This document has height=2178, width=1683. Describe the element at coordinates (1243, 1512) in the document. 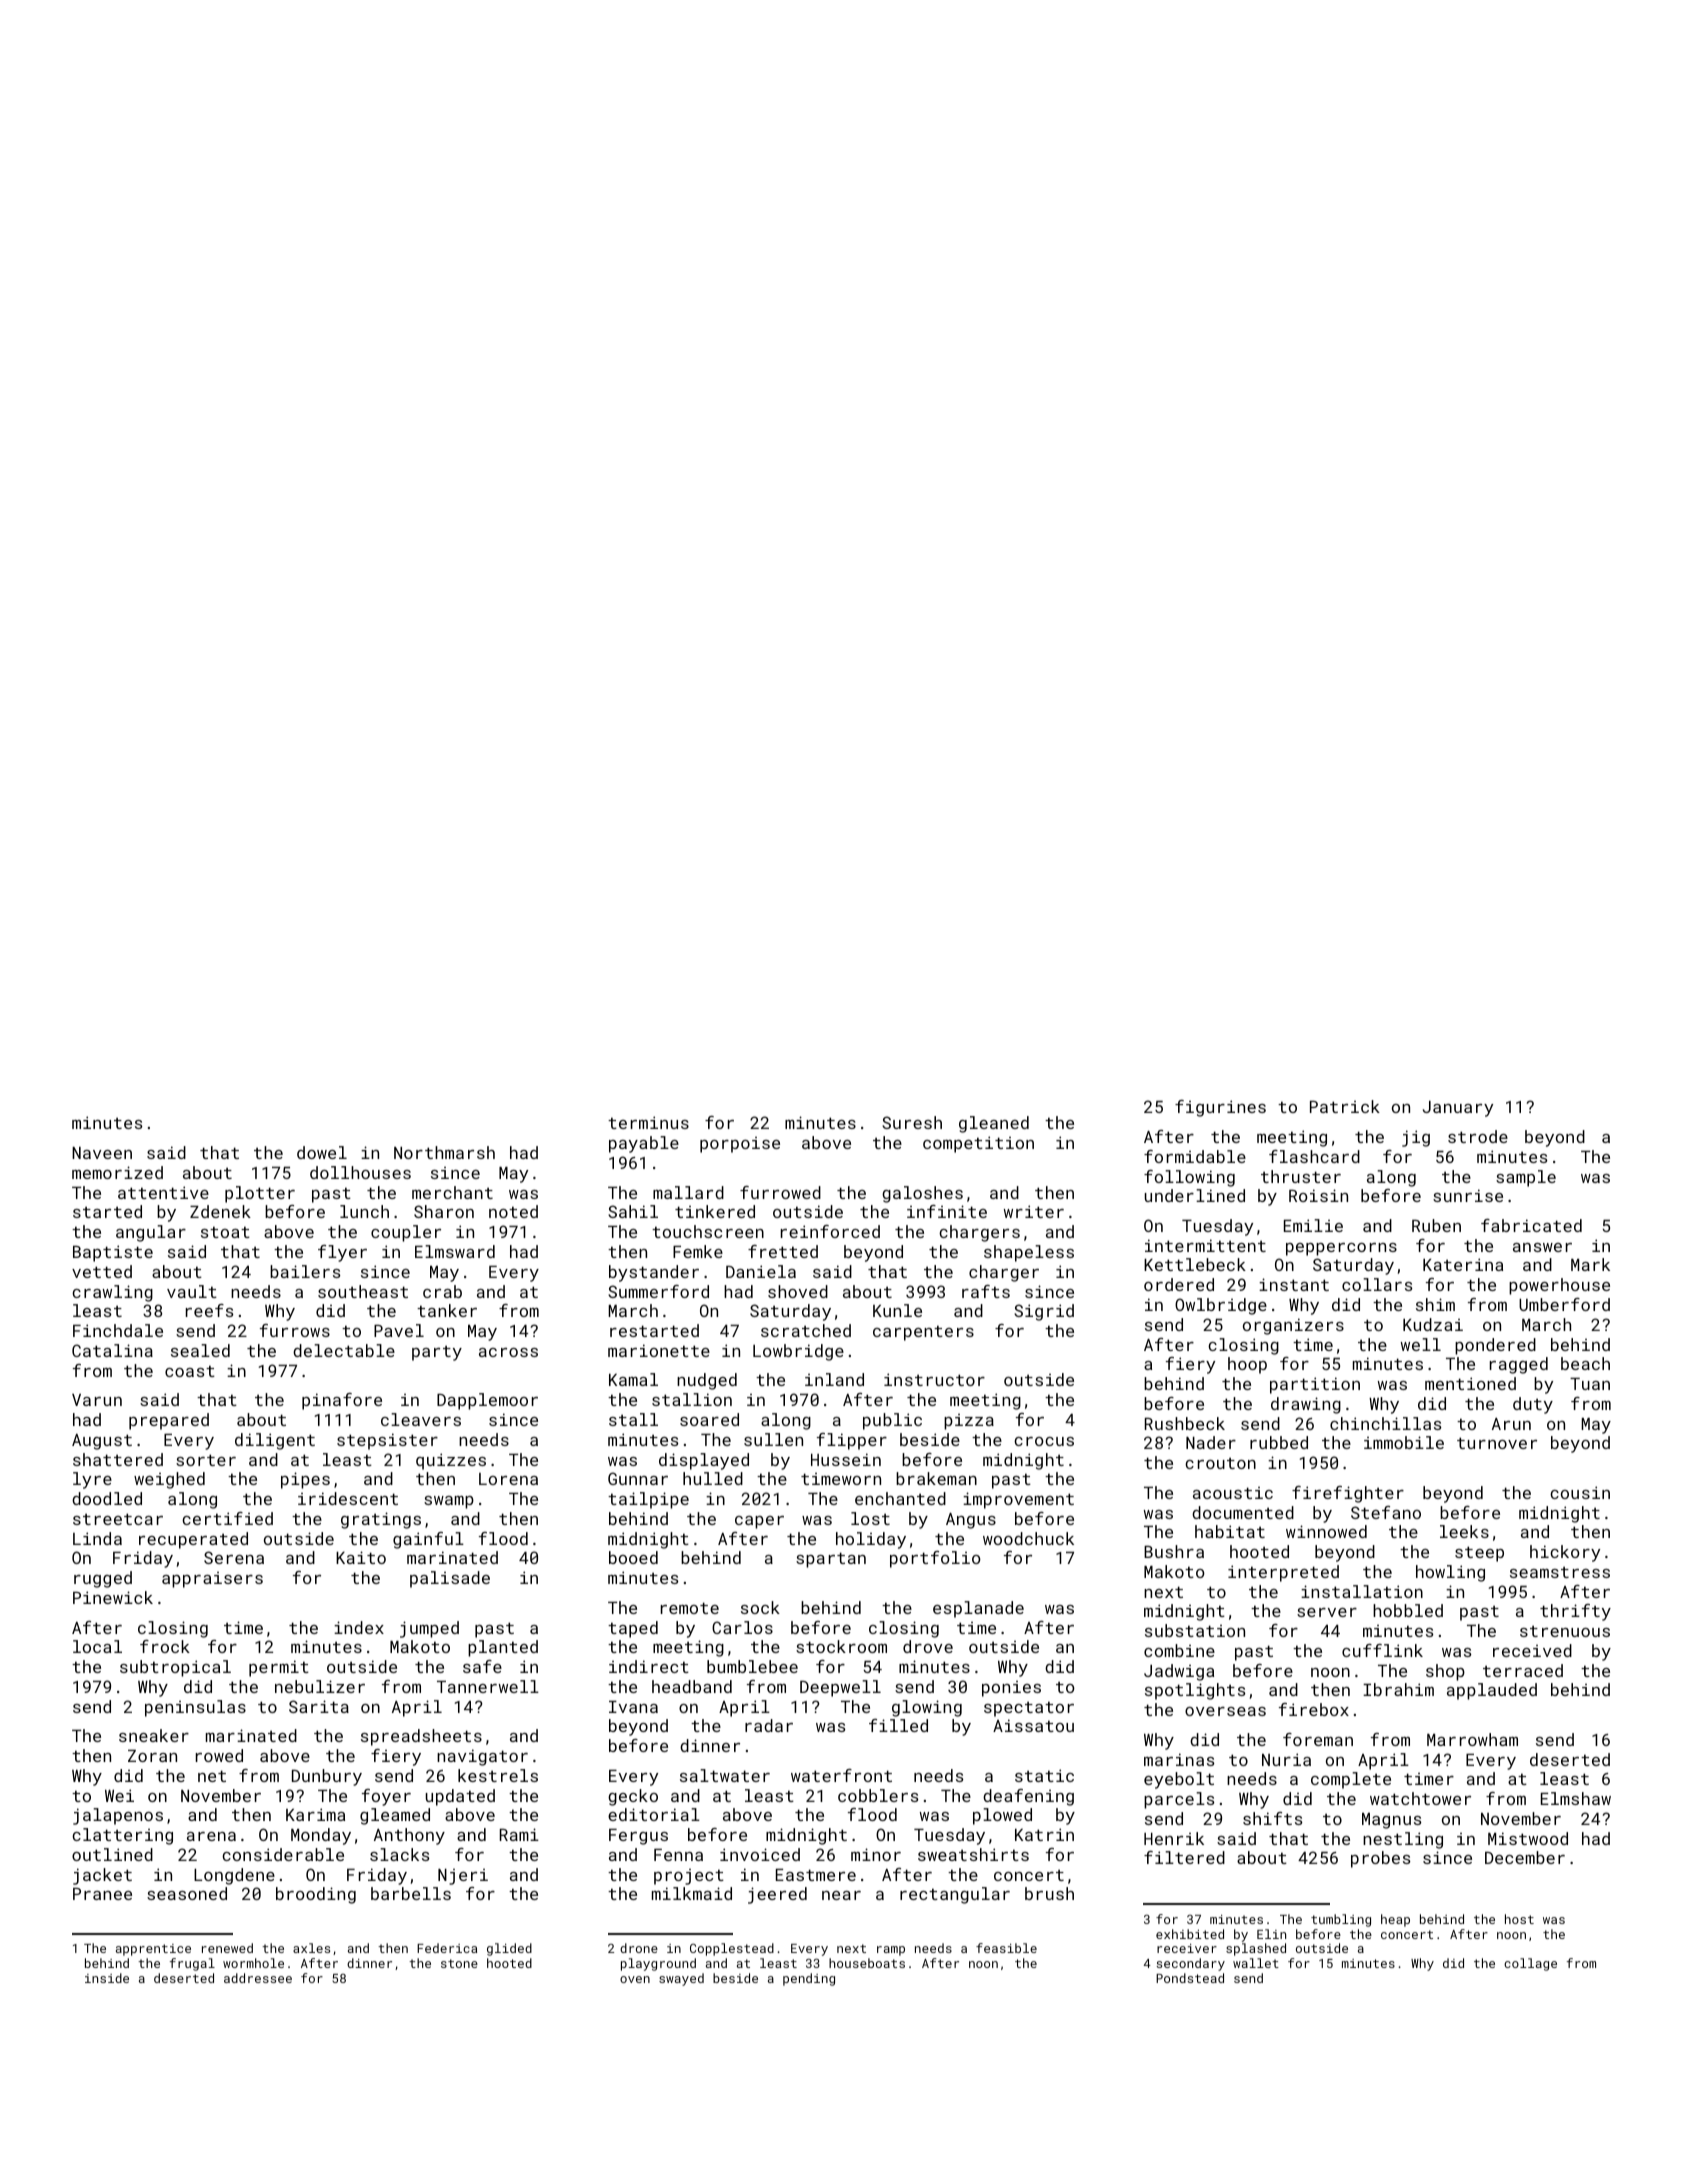

I see `documented` at that location.
